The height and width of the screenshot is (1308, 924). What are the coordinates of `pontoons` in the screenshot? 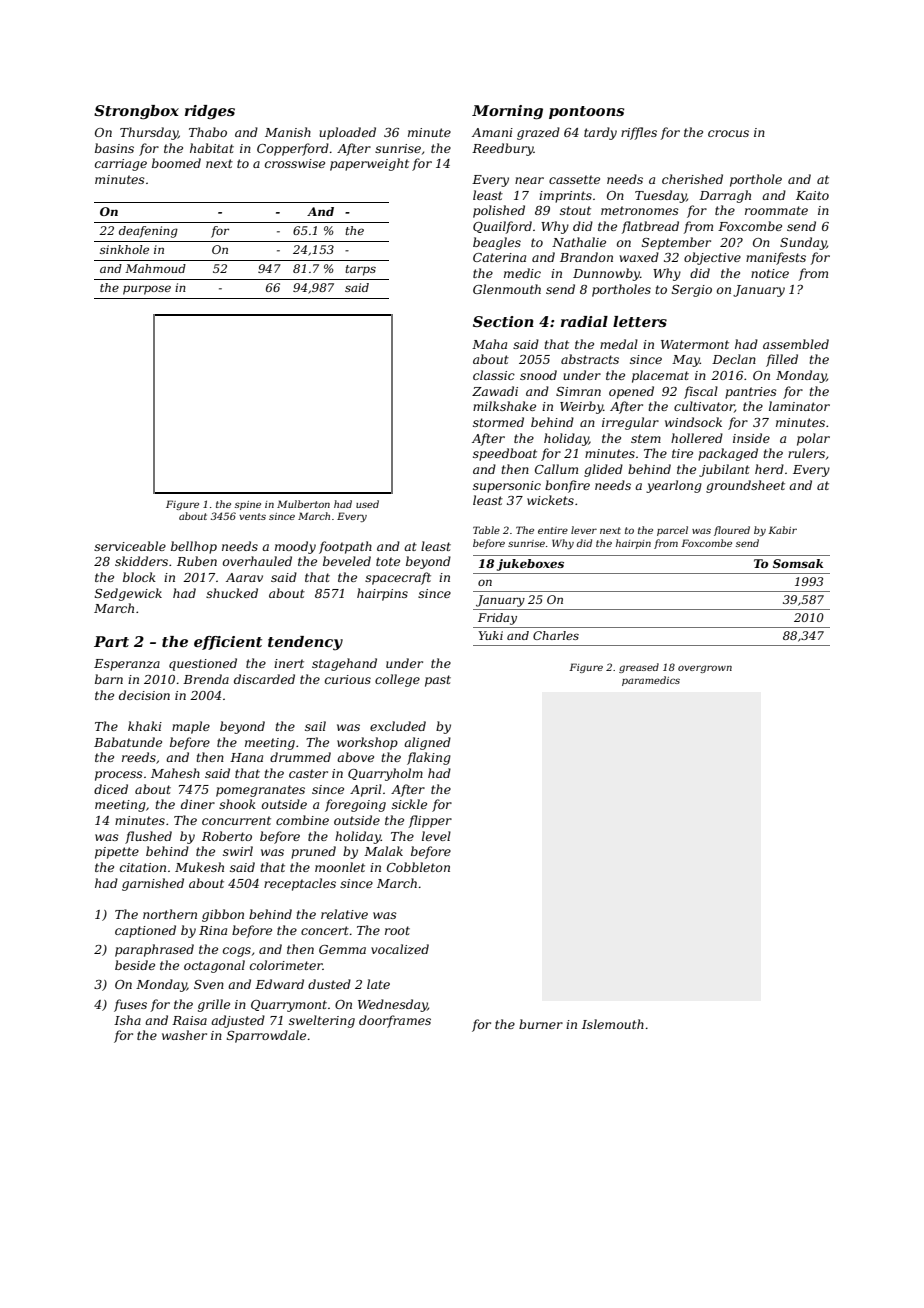 It's located at (586, 112).
